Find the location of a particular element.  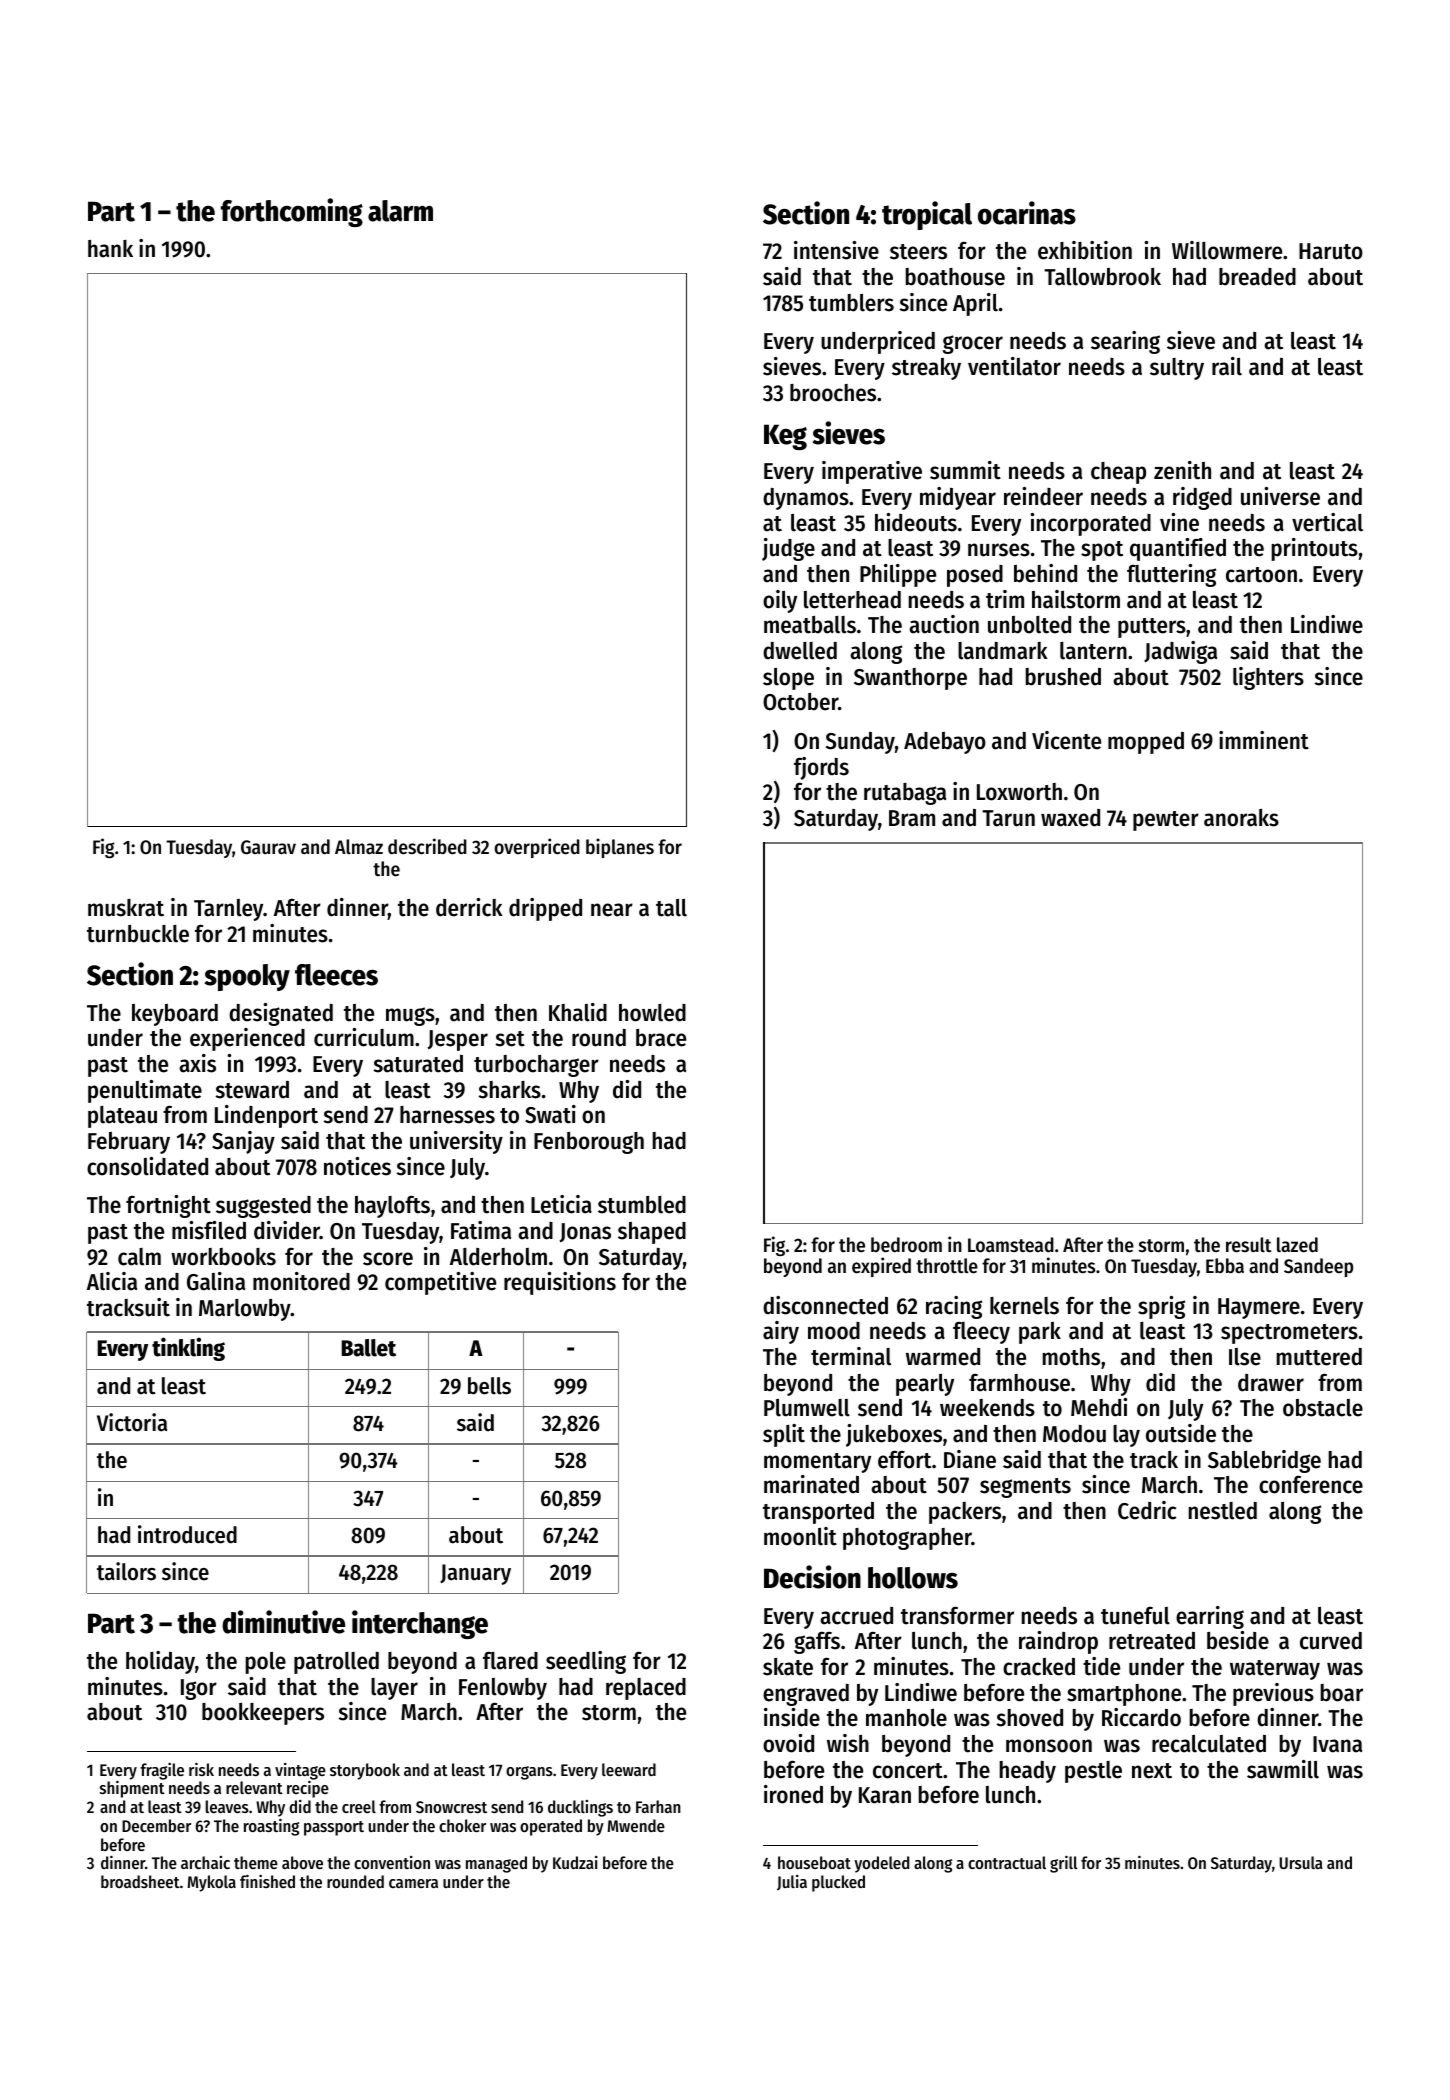

Khalid is located at coordinates (578, 1012).
